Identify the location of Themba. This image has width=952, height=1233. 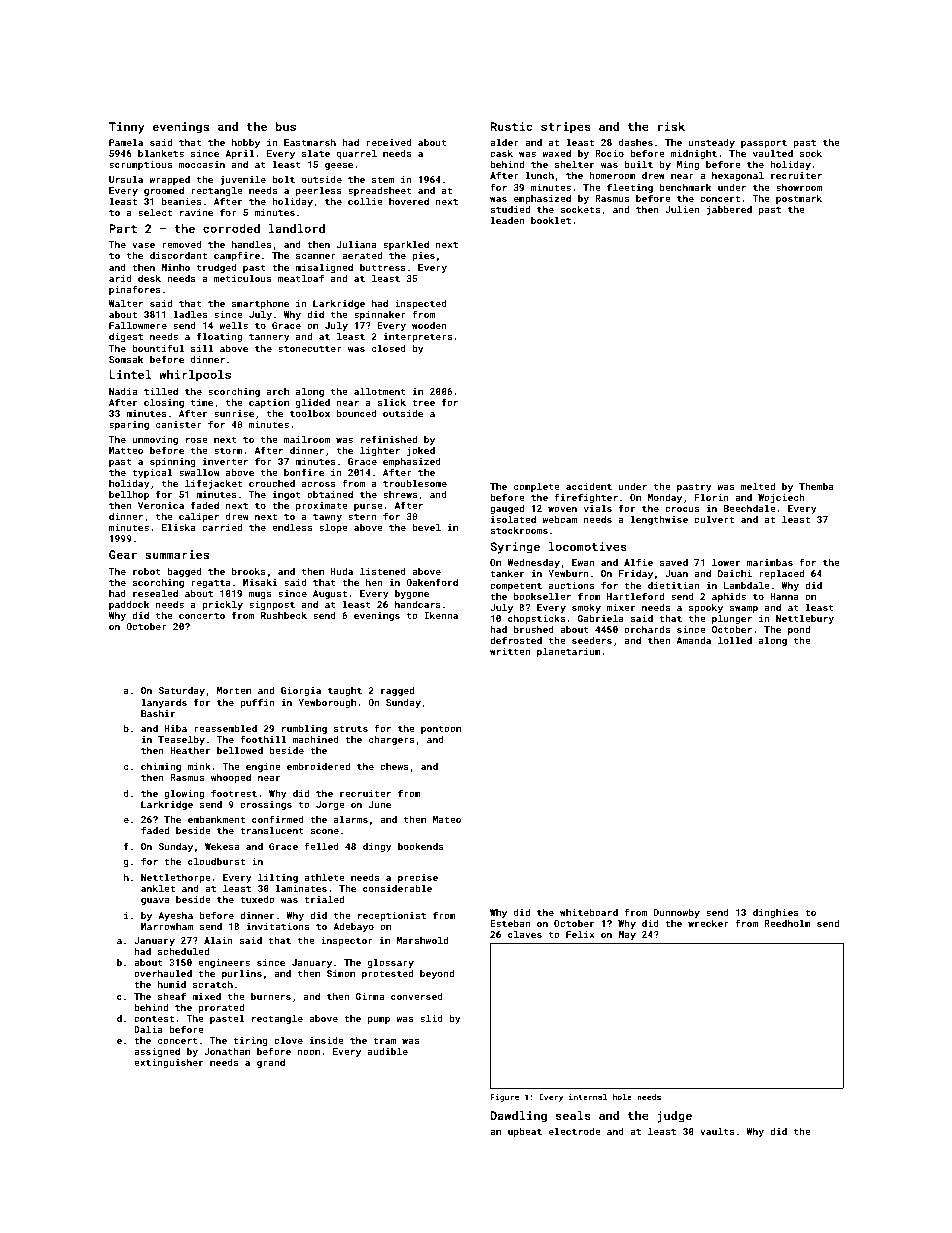
(816, 486).
